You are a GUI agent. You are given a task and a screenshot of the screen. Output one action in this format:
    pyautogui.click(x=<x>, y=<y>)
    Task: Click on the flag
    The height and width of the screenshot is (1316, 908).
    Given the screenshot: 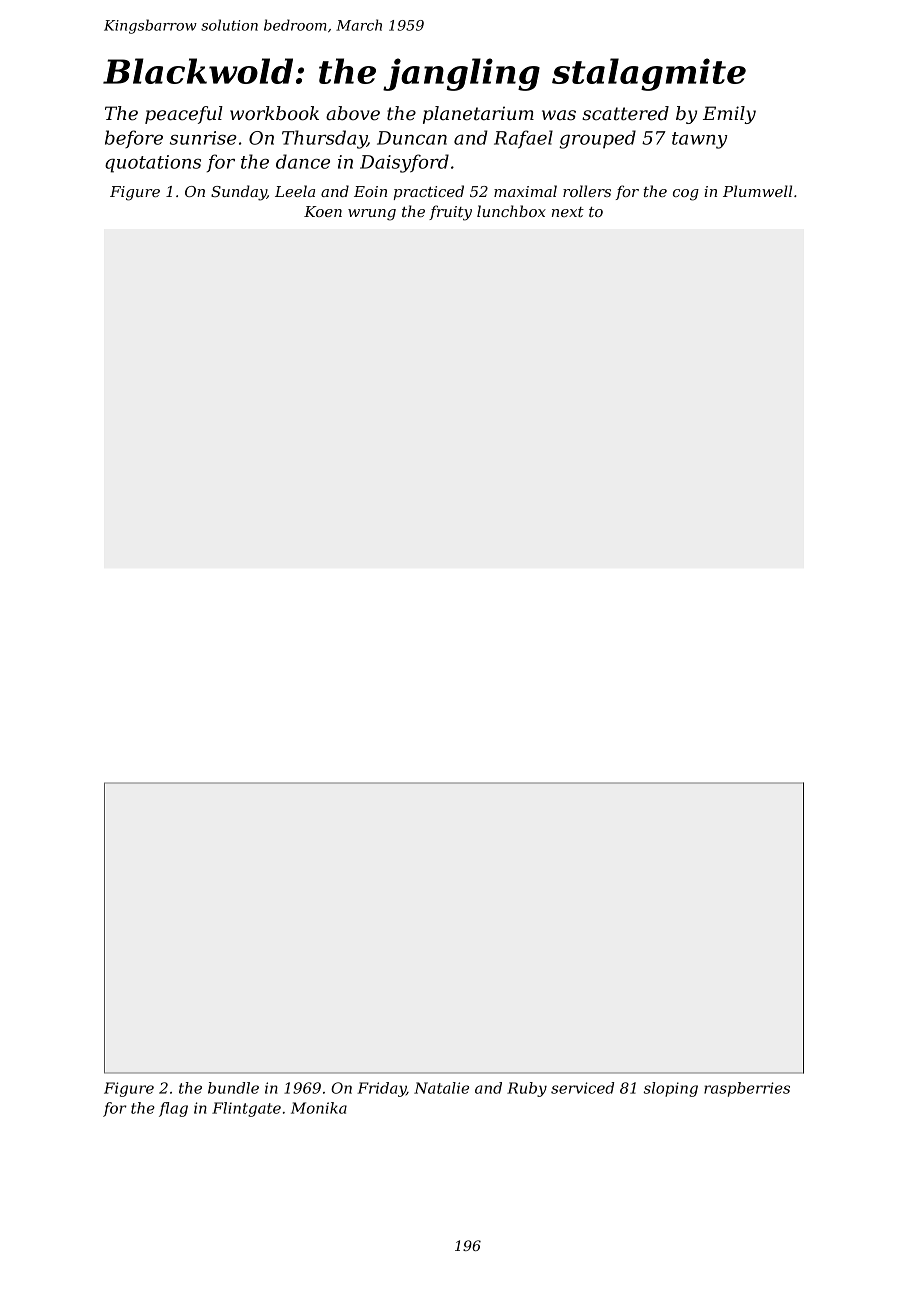 What is the action you would take?
    pyautogui.click(x=173, y=1109)
